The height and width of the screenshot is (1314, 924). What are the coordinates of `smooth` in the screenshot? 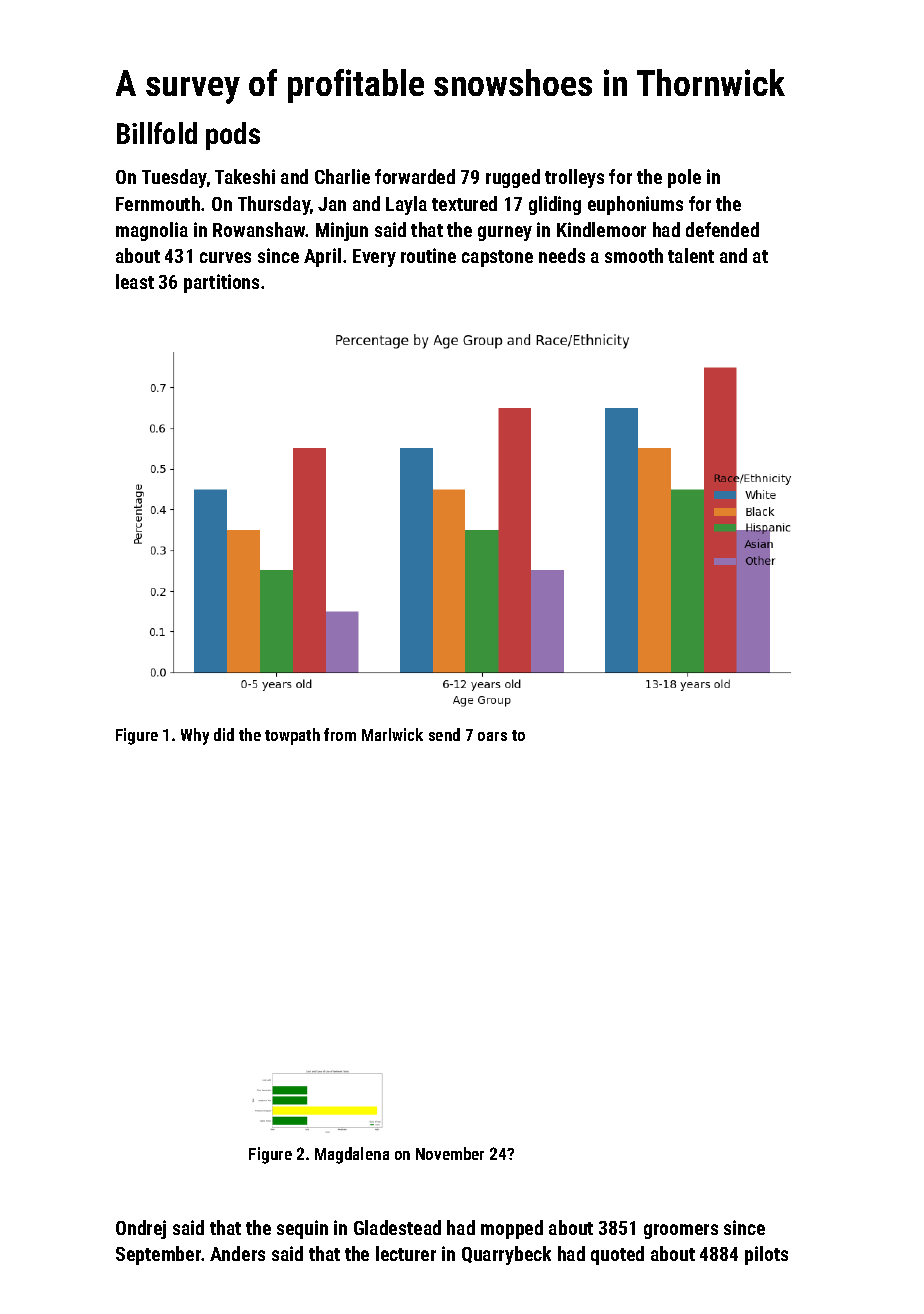 It's located at (634, 255).
